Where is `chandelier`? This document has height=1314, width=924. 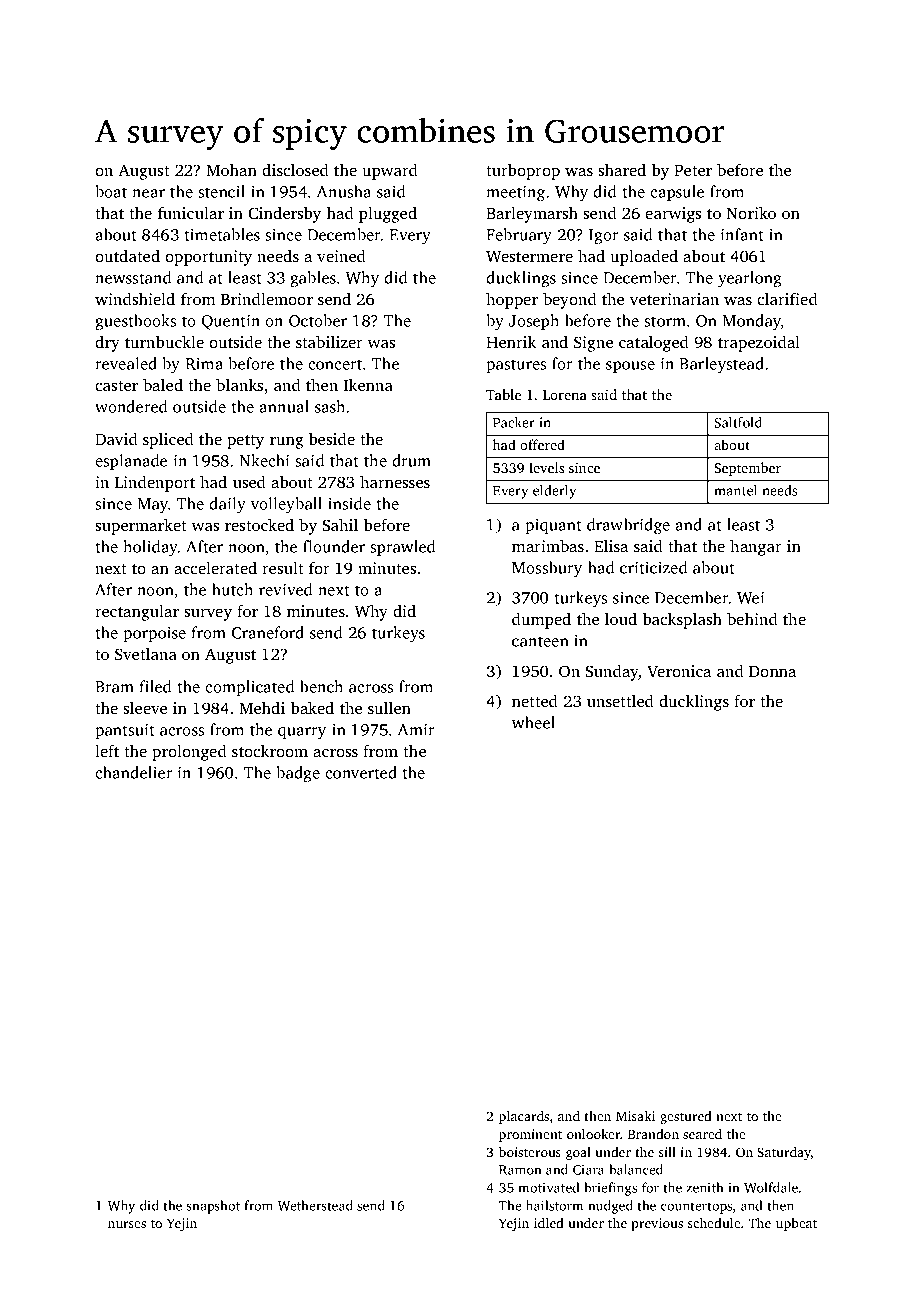 chandelier is located at coordinates (134, 772).
